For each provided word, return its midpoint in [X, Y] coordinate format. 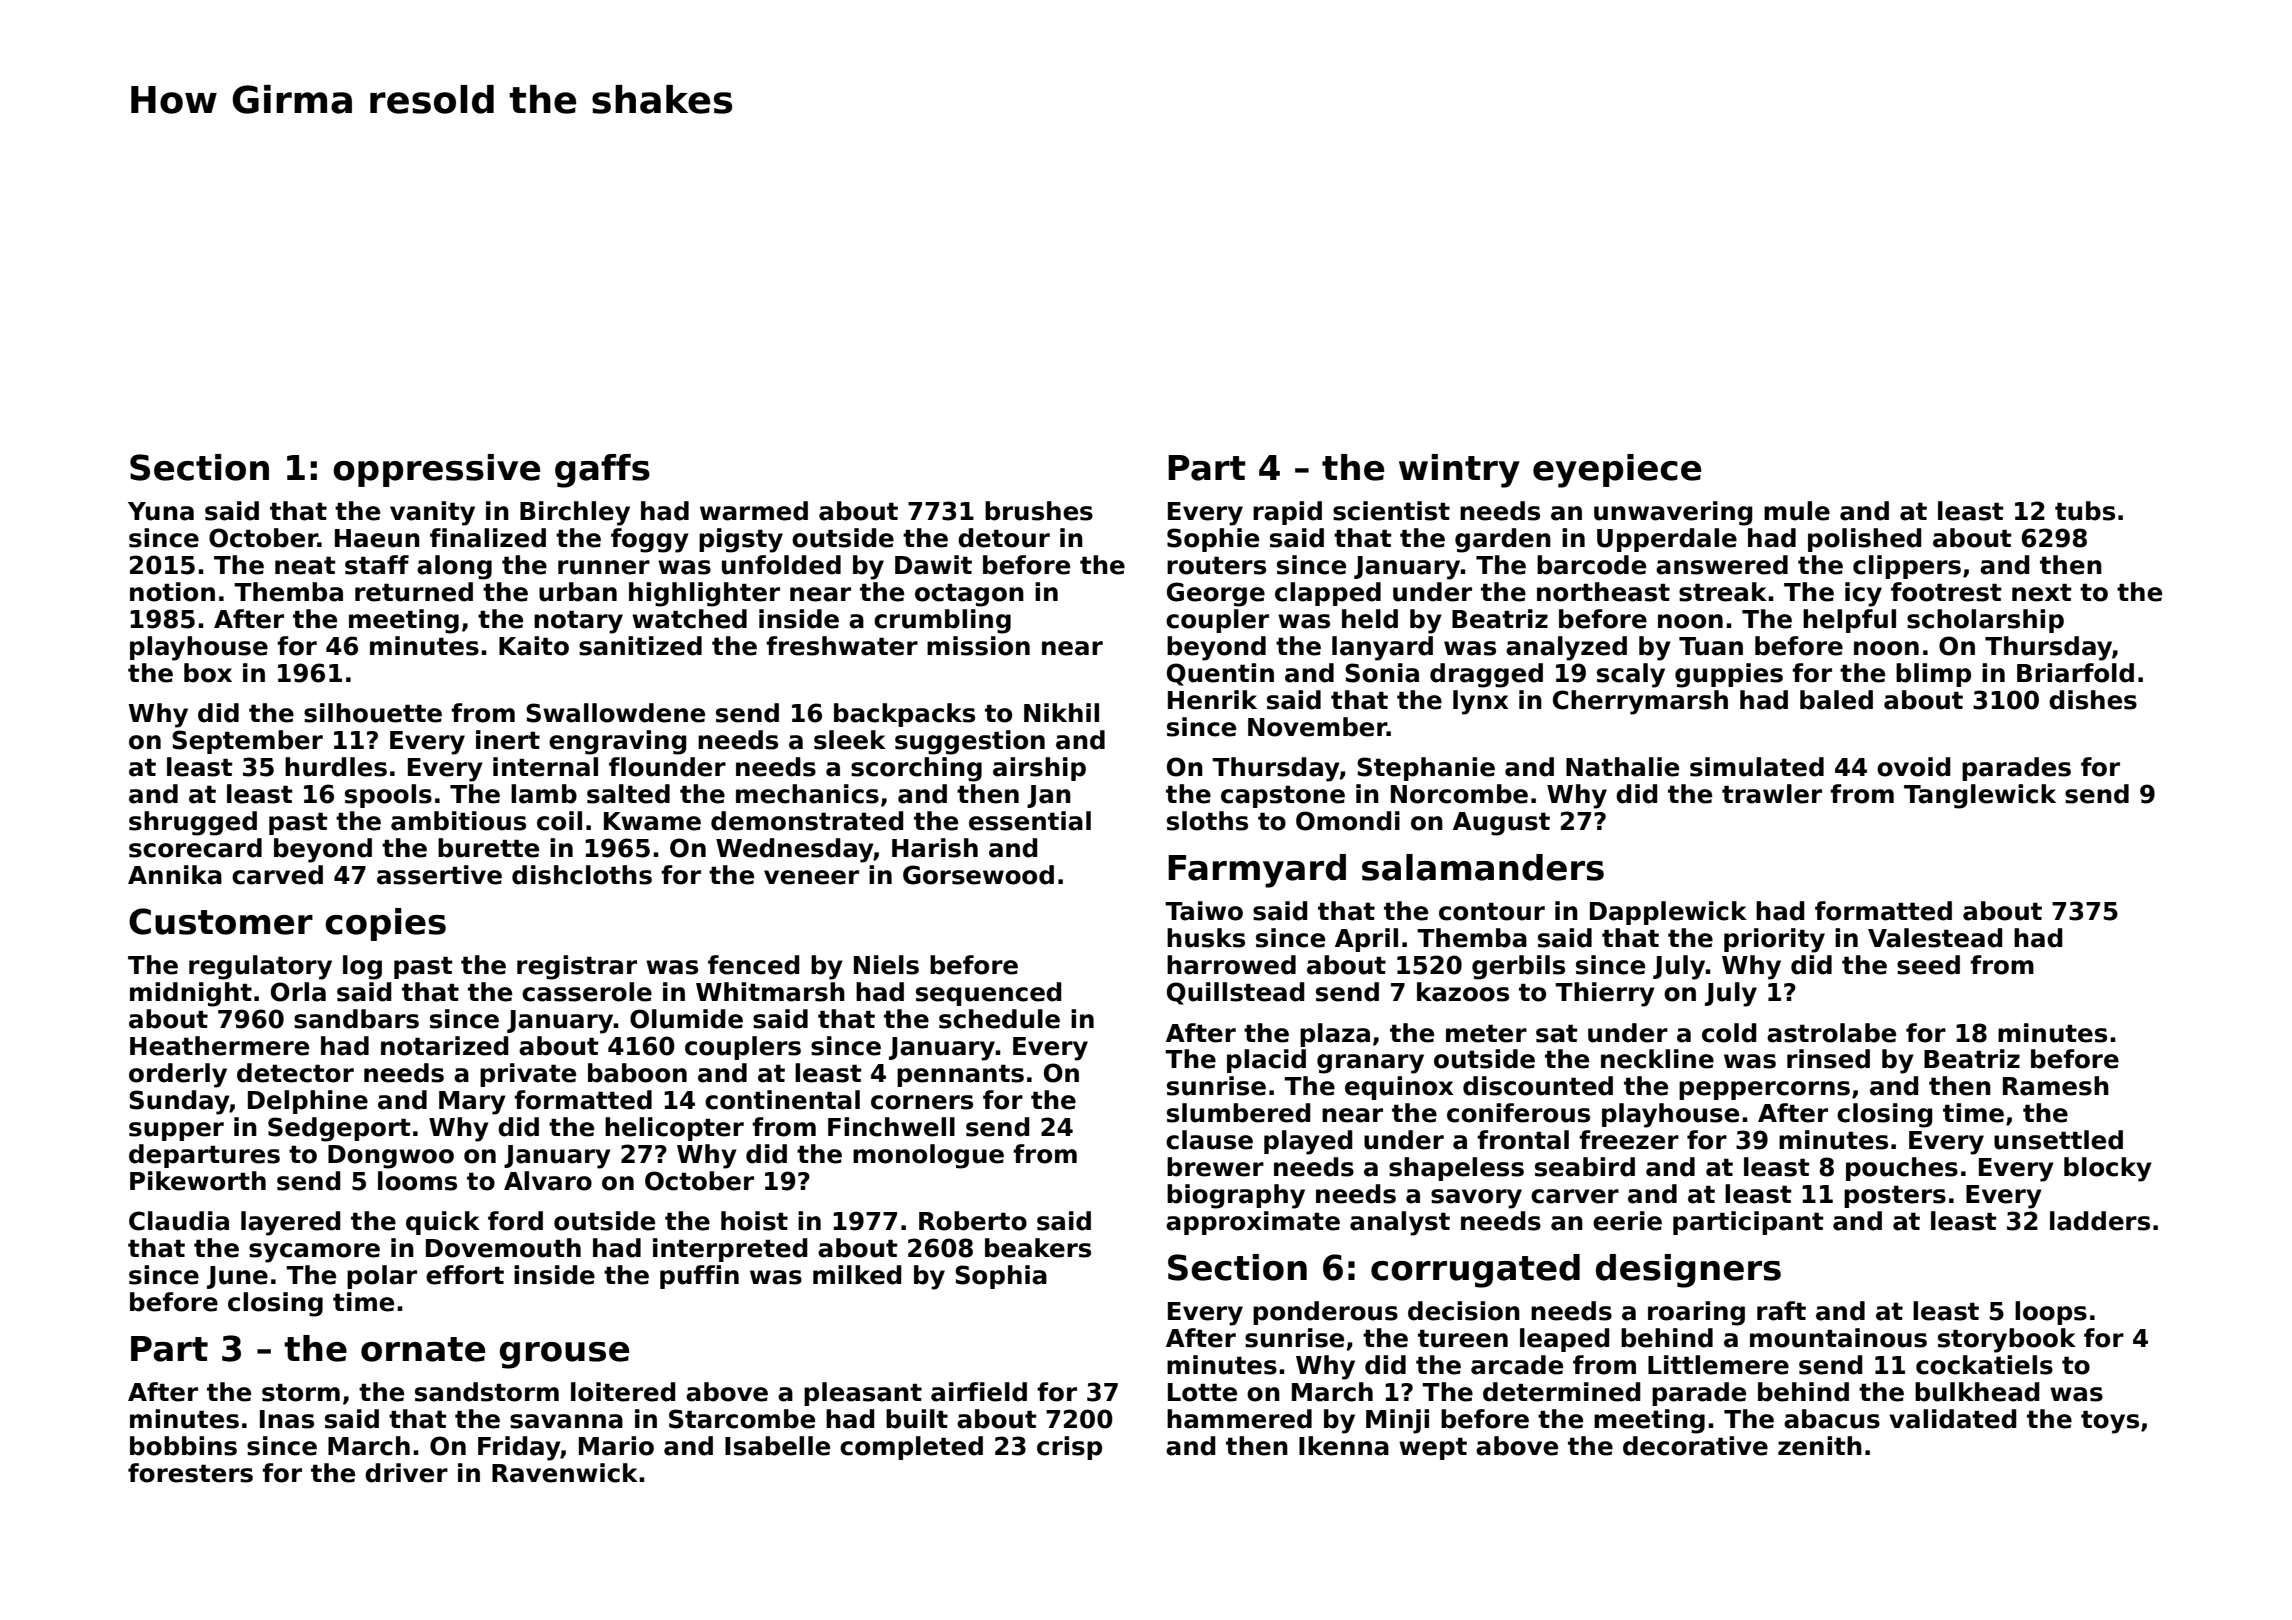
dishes [2093, 700]
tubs [2085, 511]
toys [2110, 1422]
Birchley [575, 513]
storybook [2007, 1340]
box [208, 673]
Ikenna [1344, 1446]
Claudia [179, 1221]
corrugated [1475, 1271]
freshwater [842, 646]
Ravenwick [565, 1473]
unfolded [781, 565]
